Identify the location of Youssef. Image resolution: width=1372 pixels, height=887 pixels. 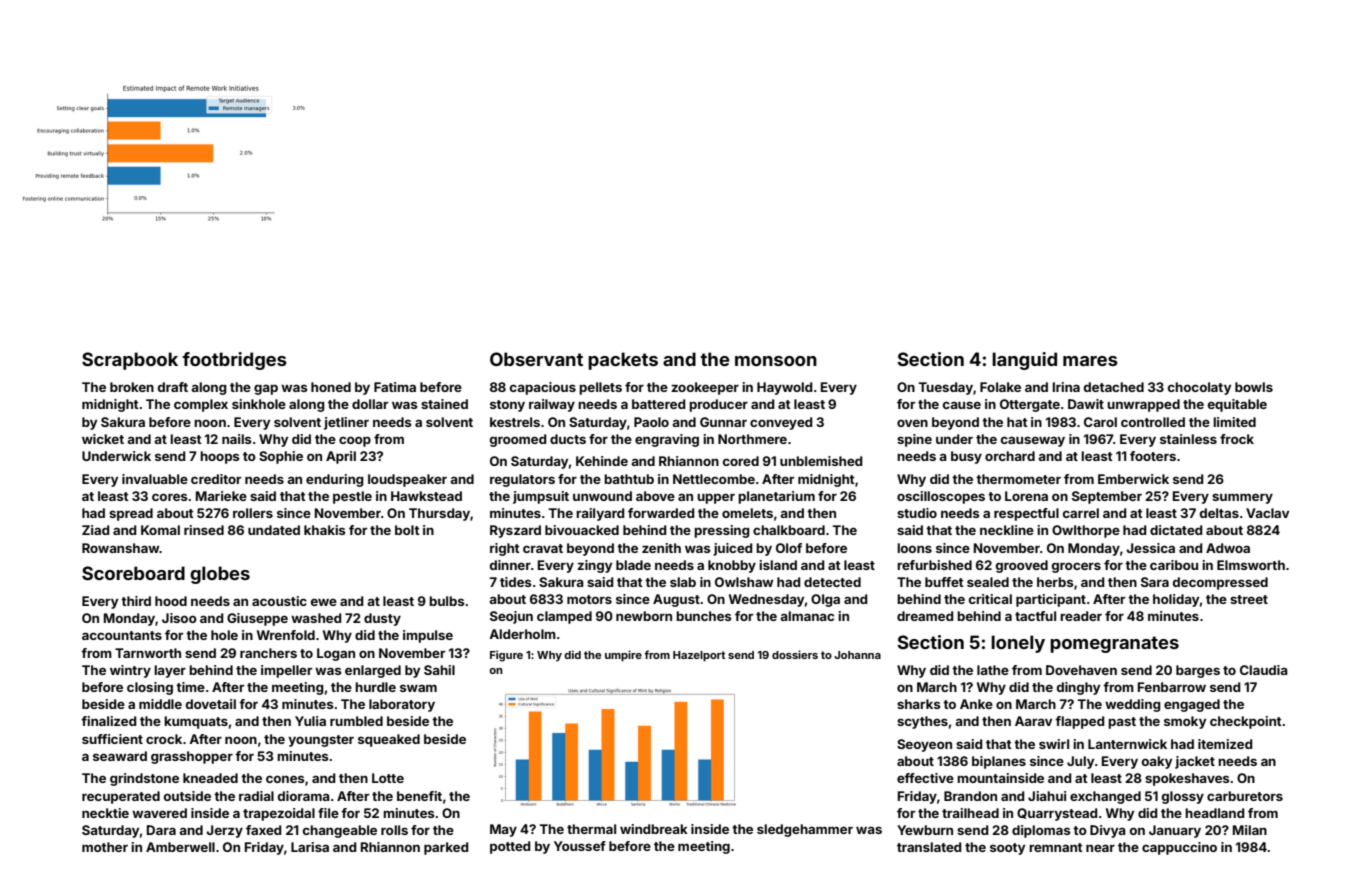
(580, 846).
